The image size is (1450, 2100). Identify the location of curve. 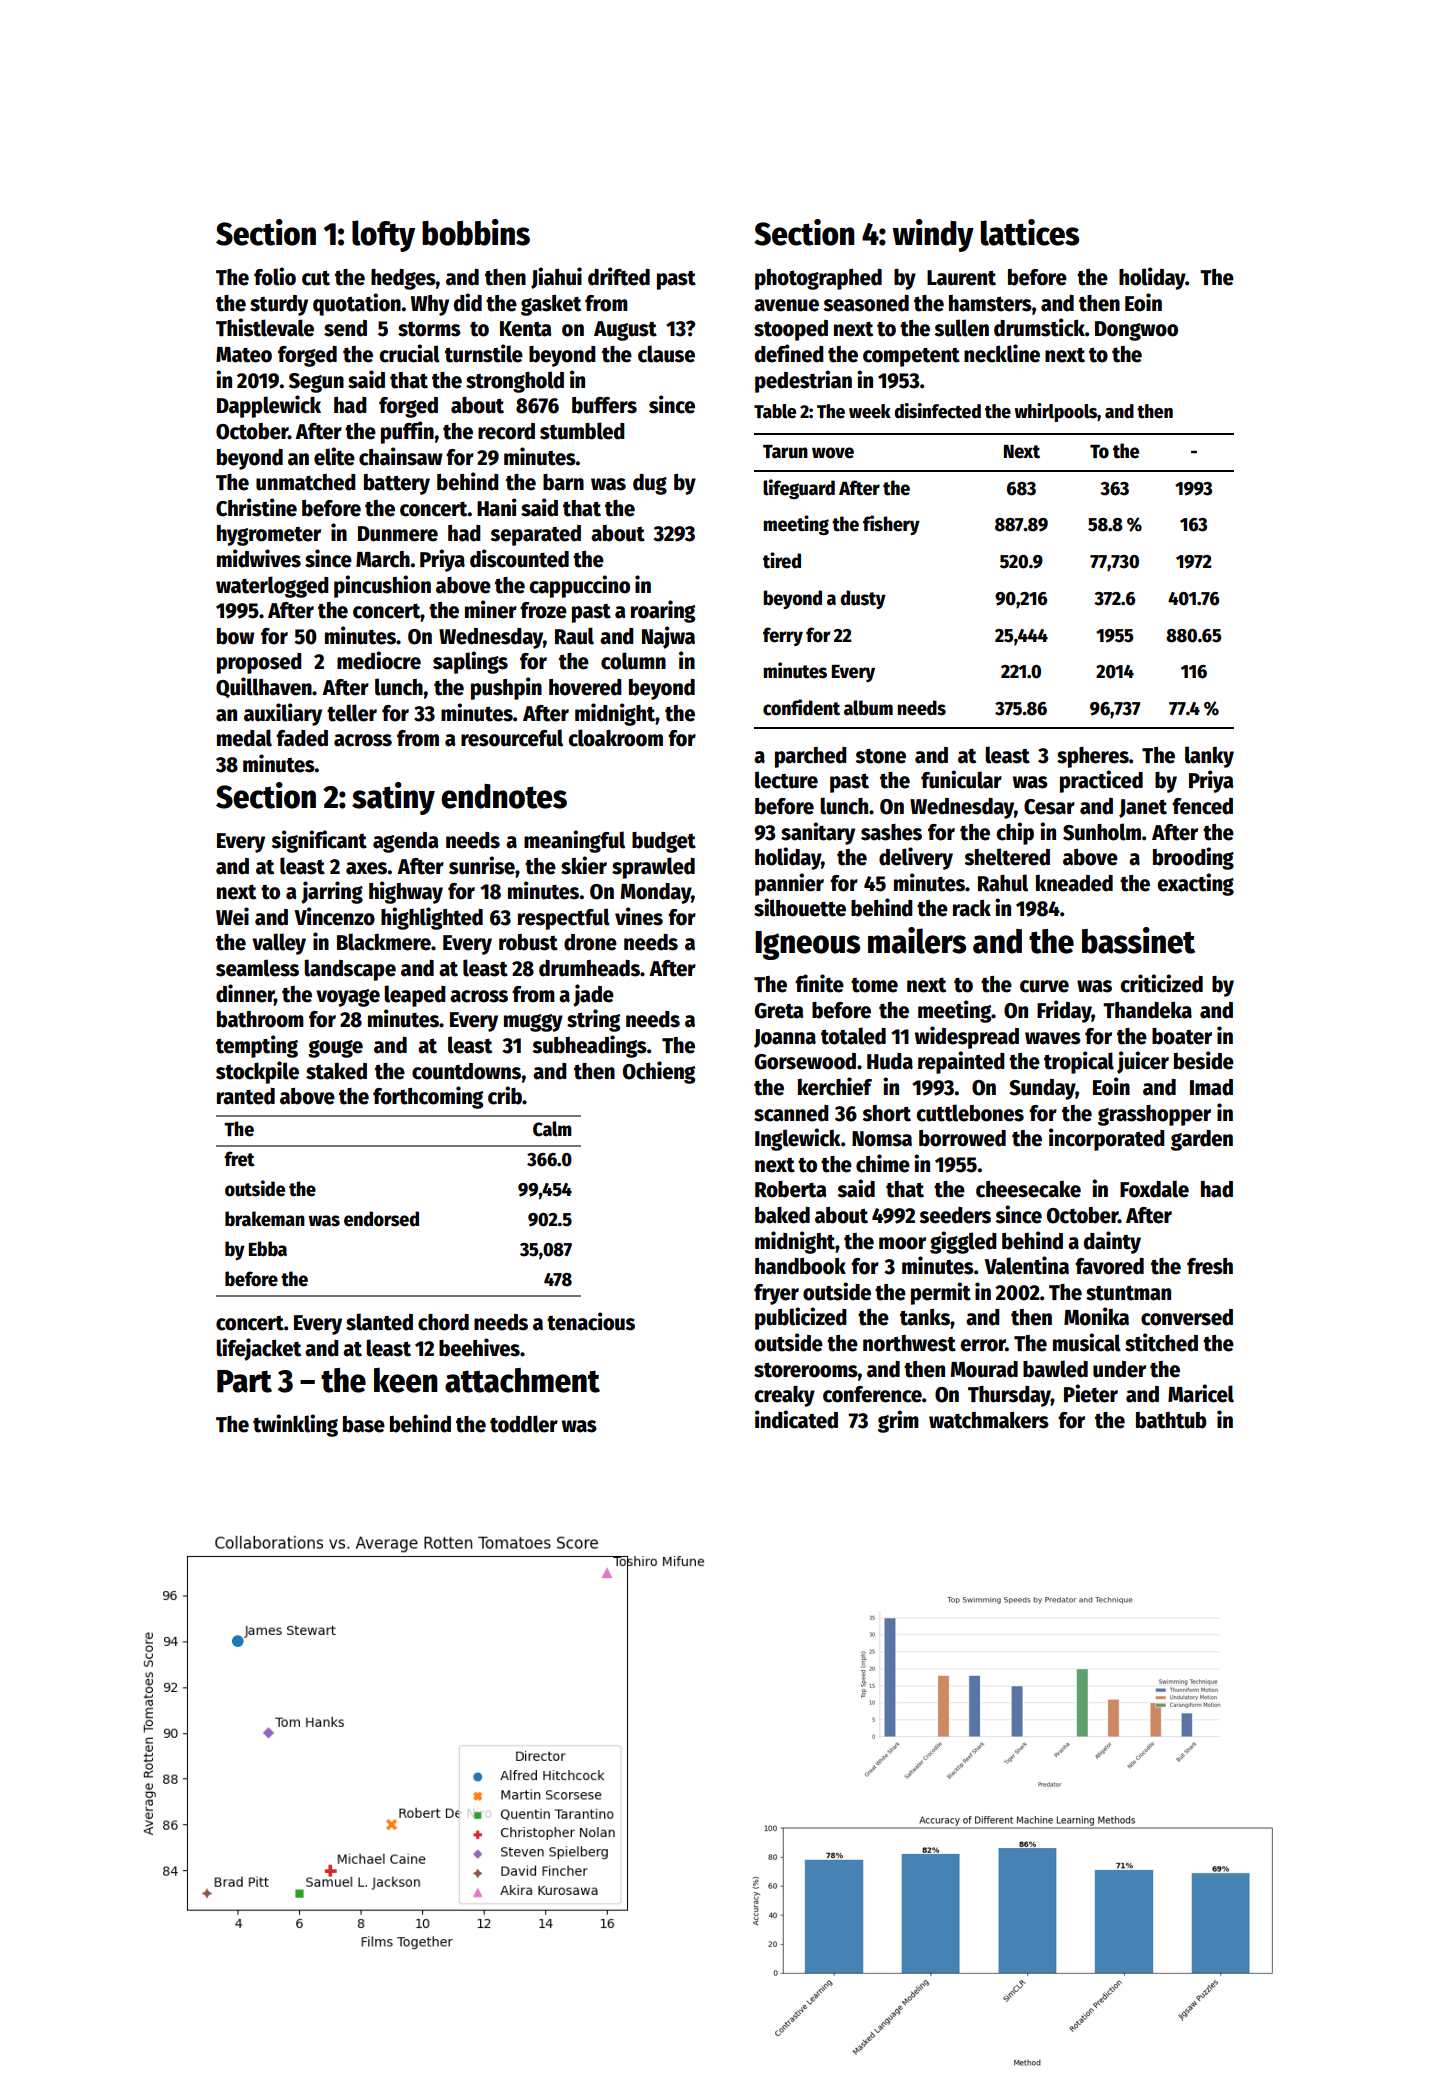
(1044, 986).
